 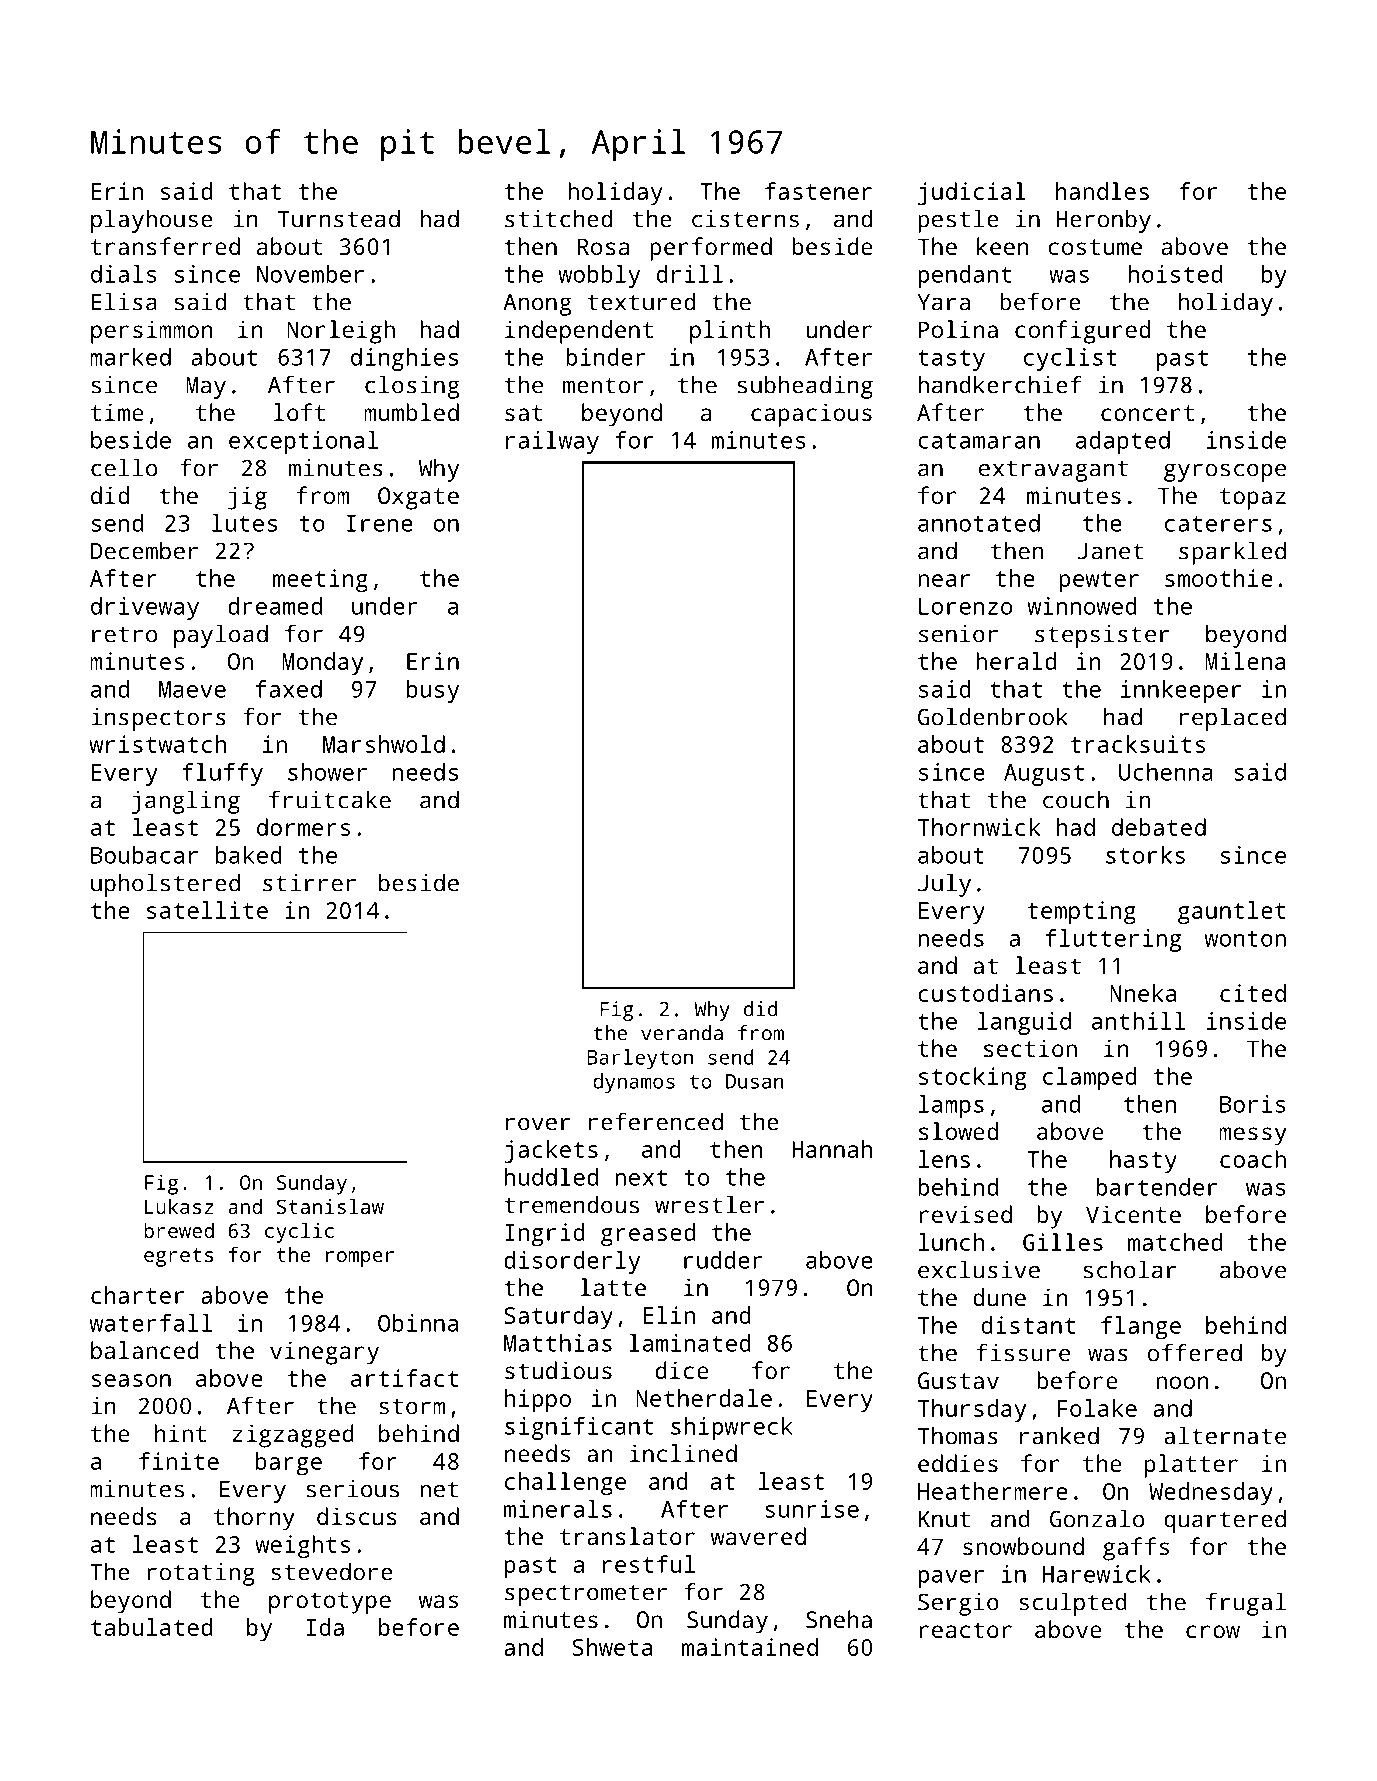 I want to click on replaced, so click(x=1233, y=719).
